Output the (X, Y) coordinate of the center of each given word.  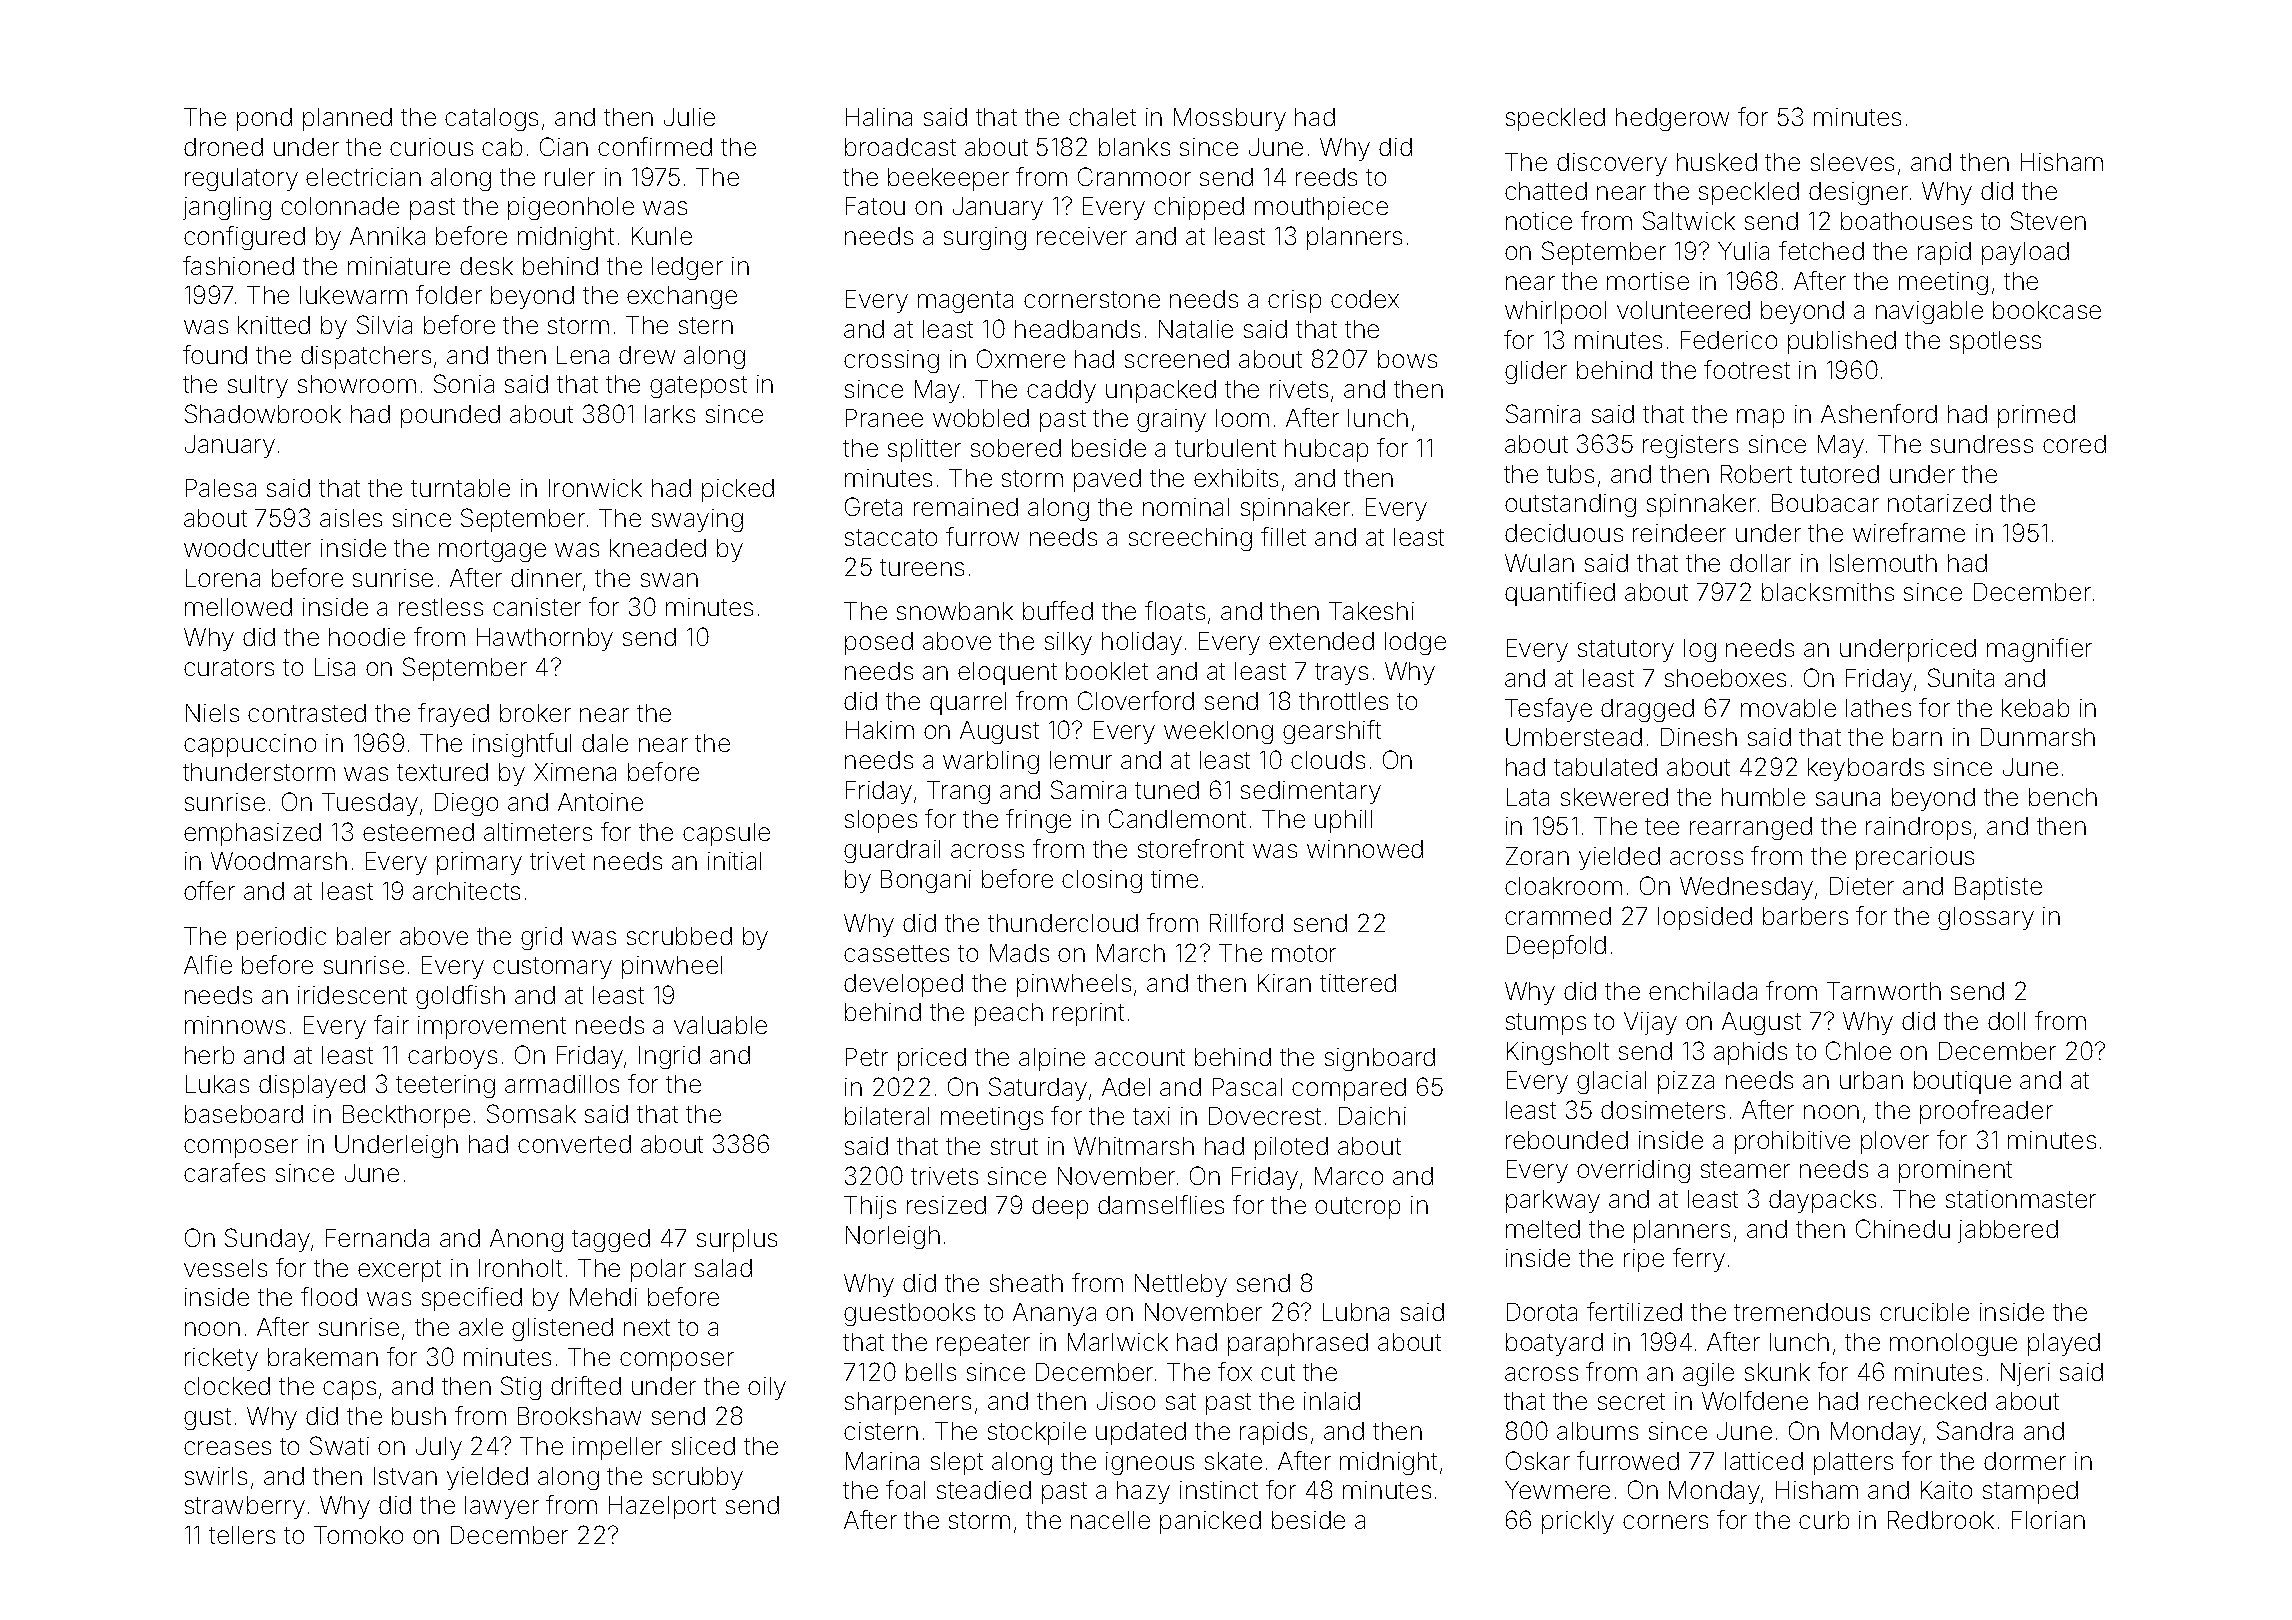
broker (535, 713)
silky (1068, 643)
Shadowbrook (263, 413)
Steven (2048, 220)
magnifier (2039, 650)
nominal (1186, 507)
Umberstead (1574, 737)
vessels (225, 1268)
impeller (617, 1448)
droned (223, 147)
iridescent (352, 995)
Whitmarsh (1134, 1146)
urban (1871, 1080)
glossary (1986, 918)
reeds (1326, 177)
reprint (1088, 1014)
